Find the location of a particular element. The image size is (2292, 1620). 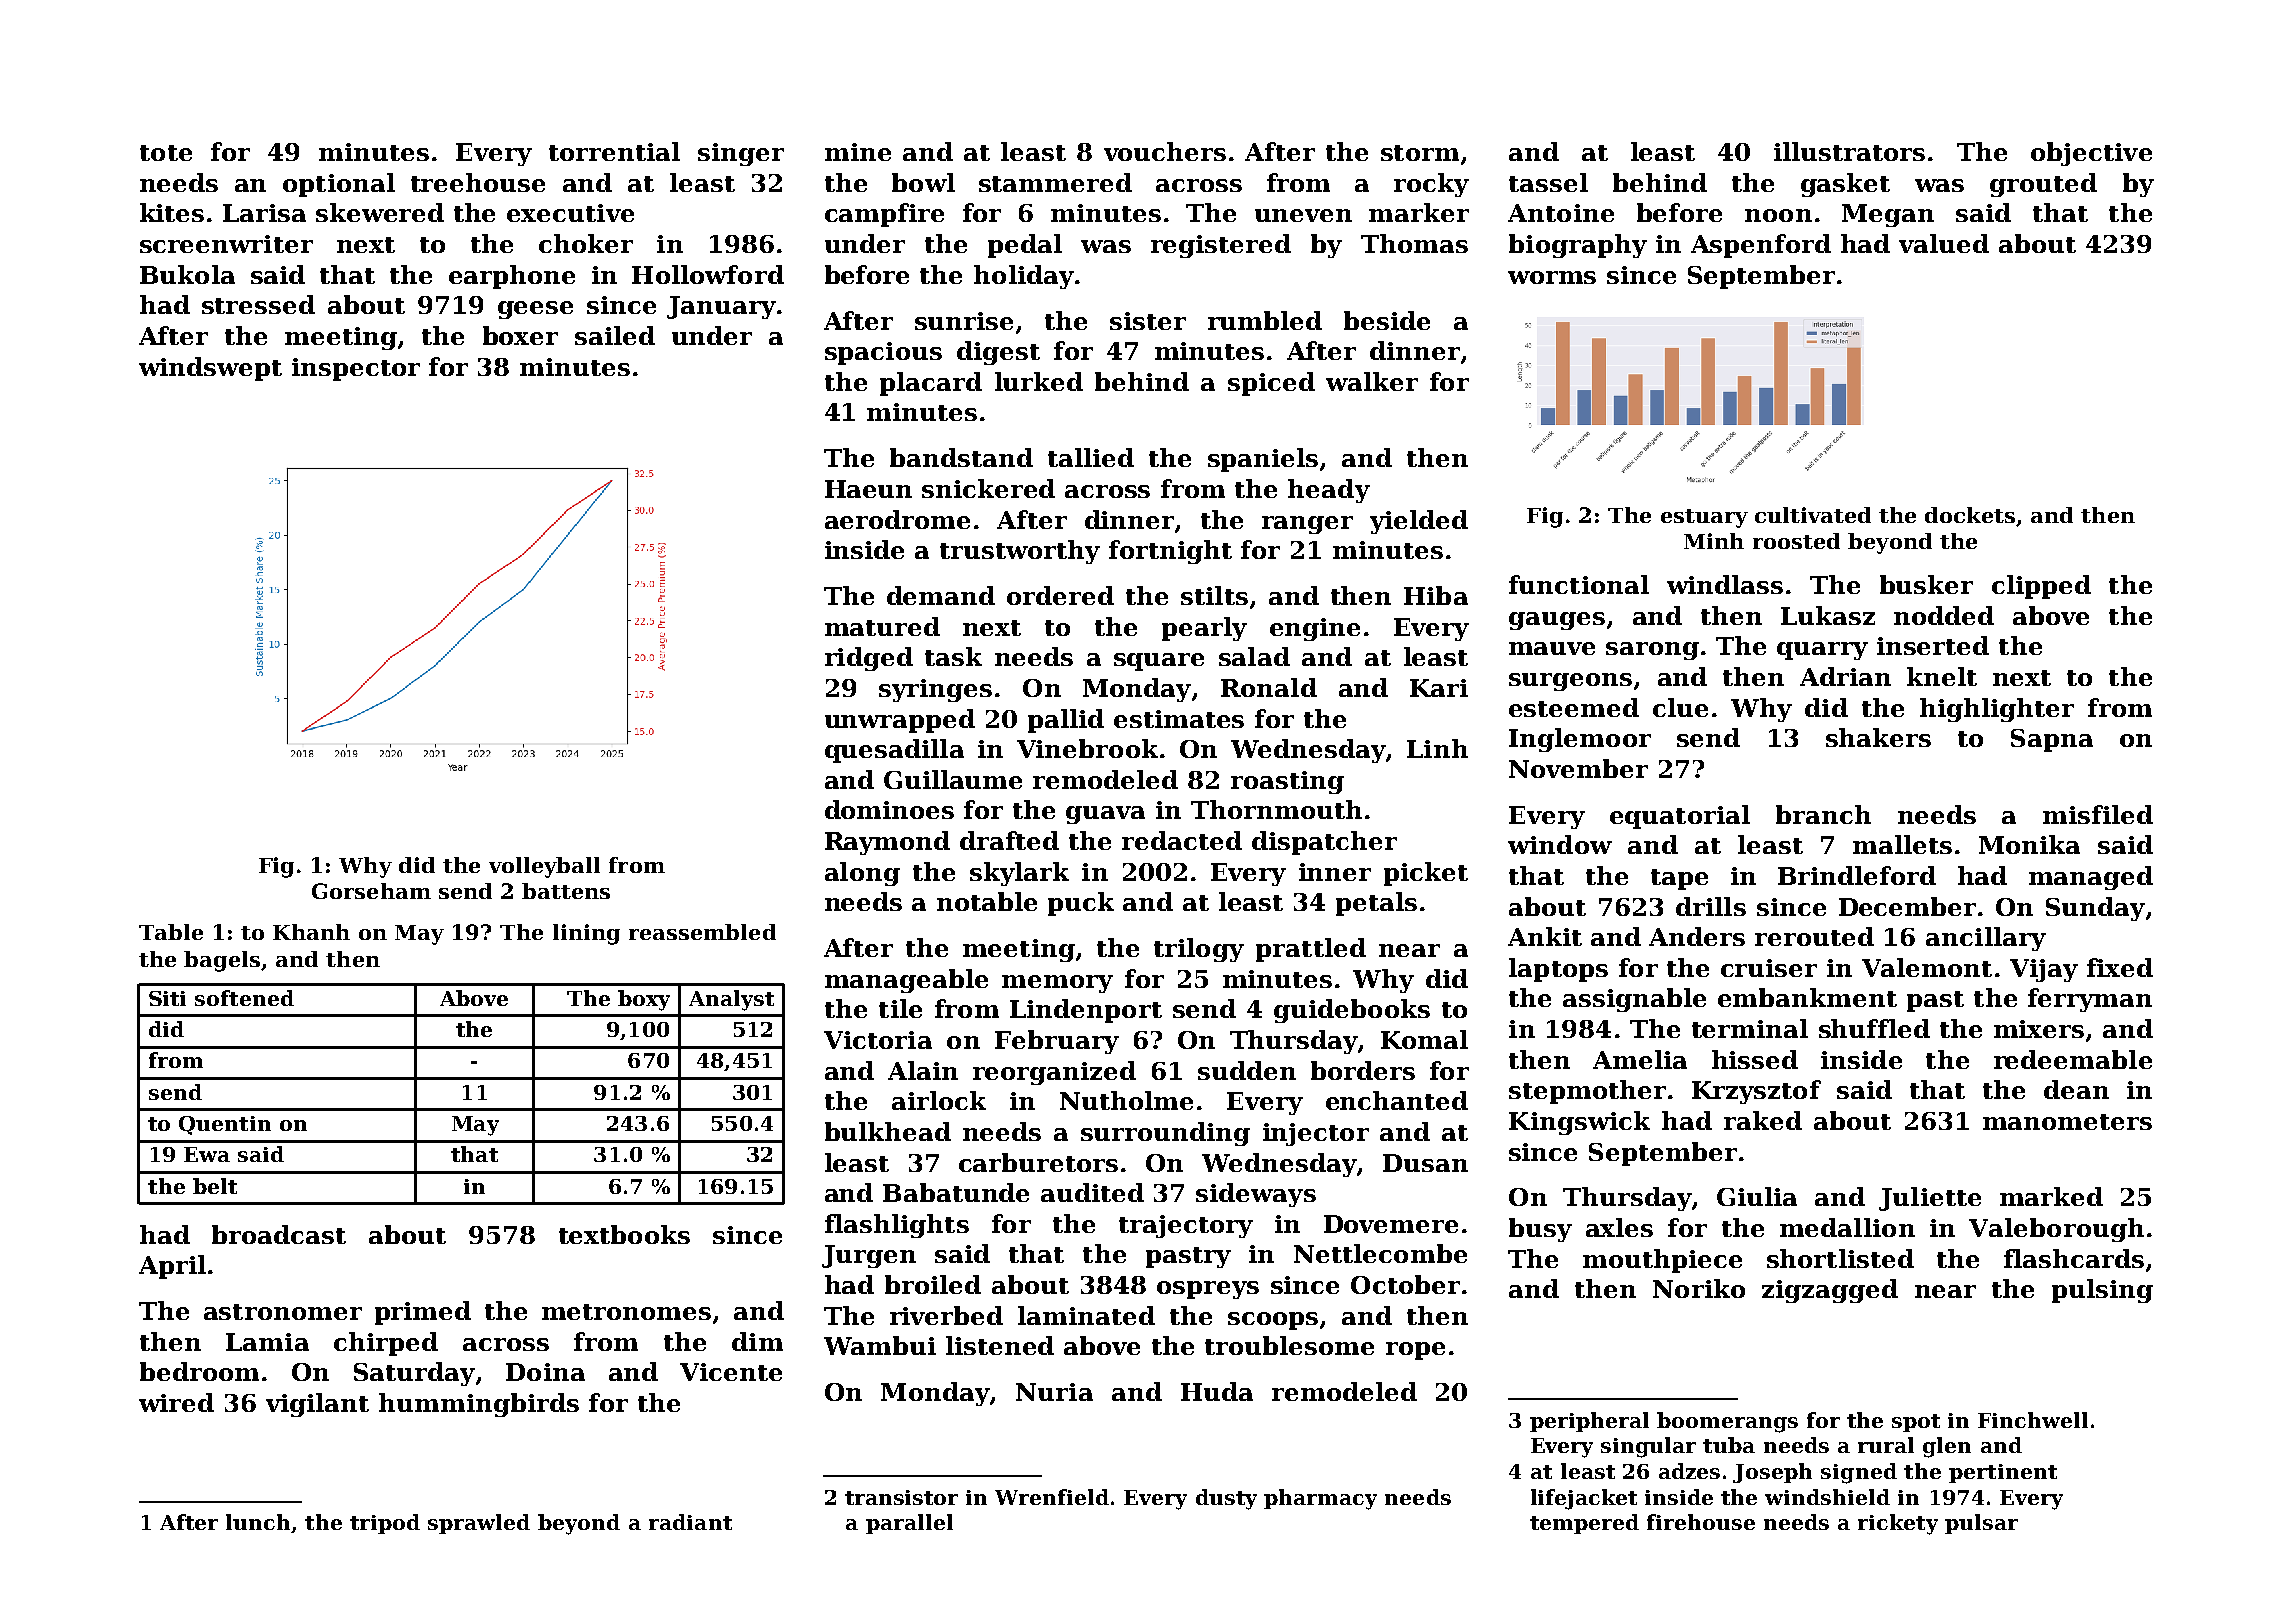

dockets is located at coordinates (1970, 515).
